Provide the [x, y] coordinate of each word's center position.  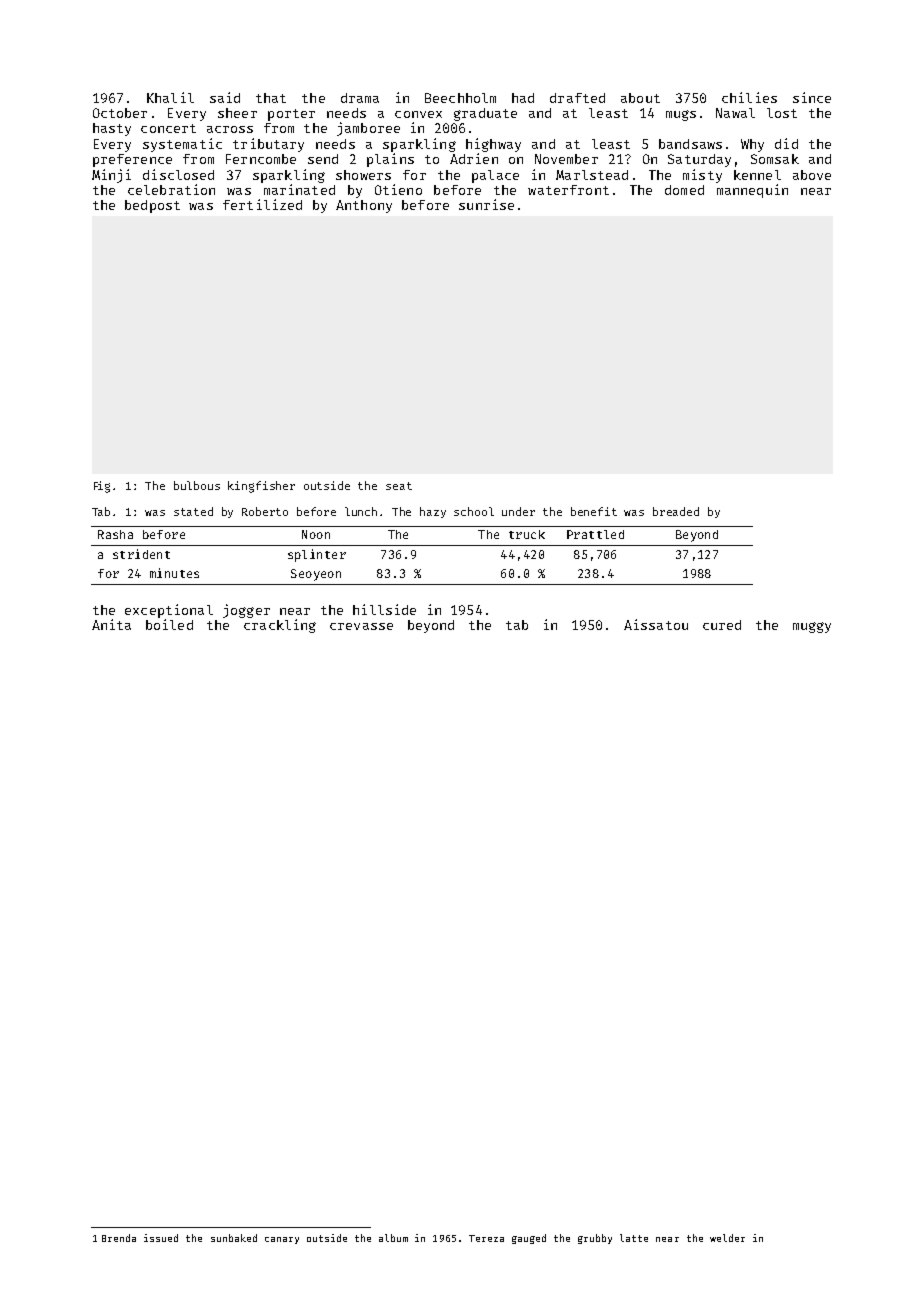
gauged [529, 1239]
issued [161, 1238]
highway [493, 145]
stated [193, 511]
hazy [433, 512]
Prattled [595, 534]
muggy [812, 627]
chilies [749, 97]
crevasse [361, 626]
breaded [676, 511]
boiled [169, 624]
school [474, 511]
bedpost [152, 206]
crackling [280, 626]
